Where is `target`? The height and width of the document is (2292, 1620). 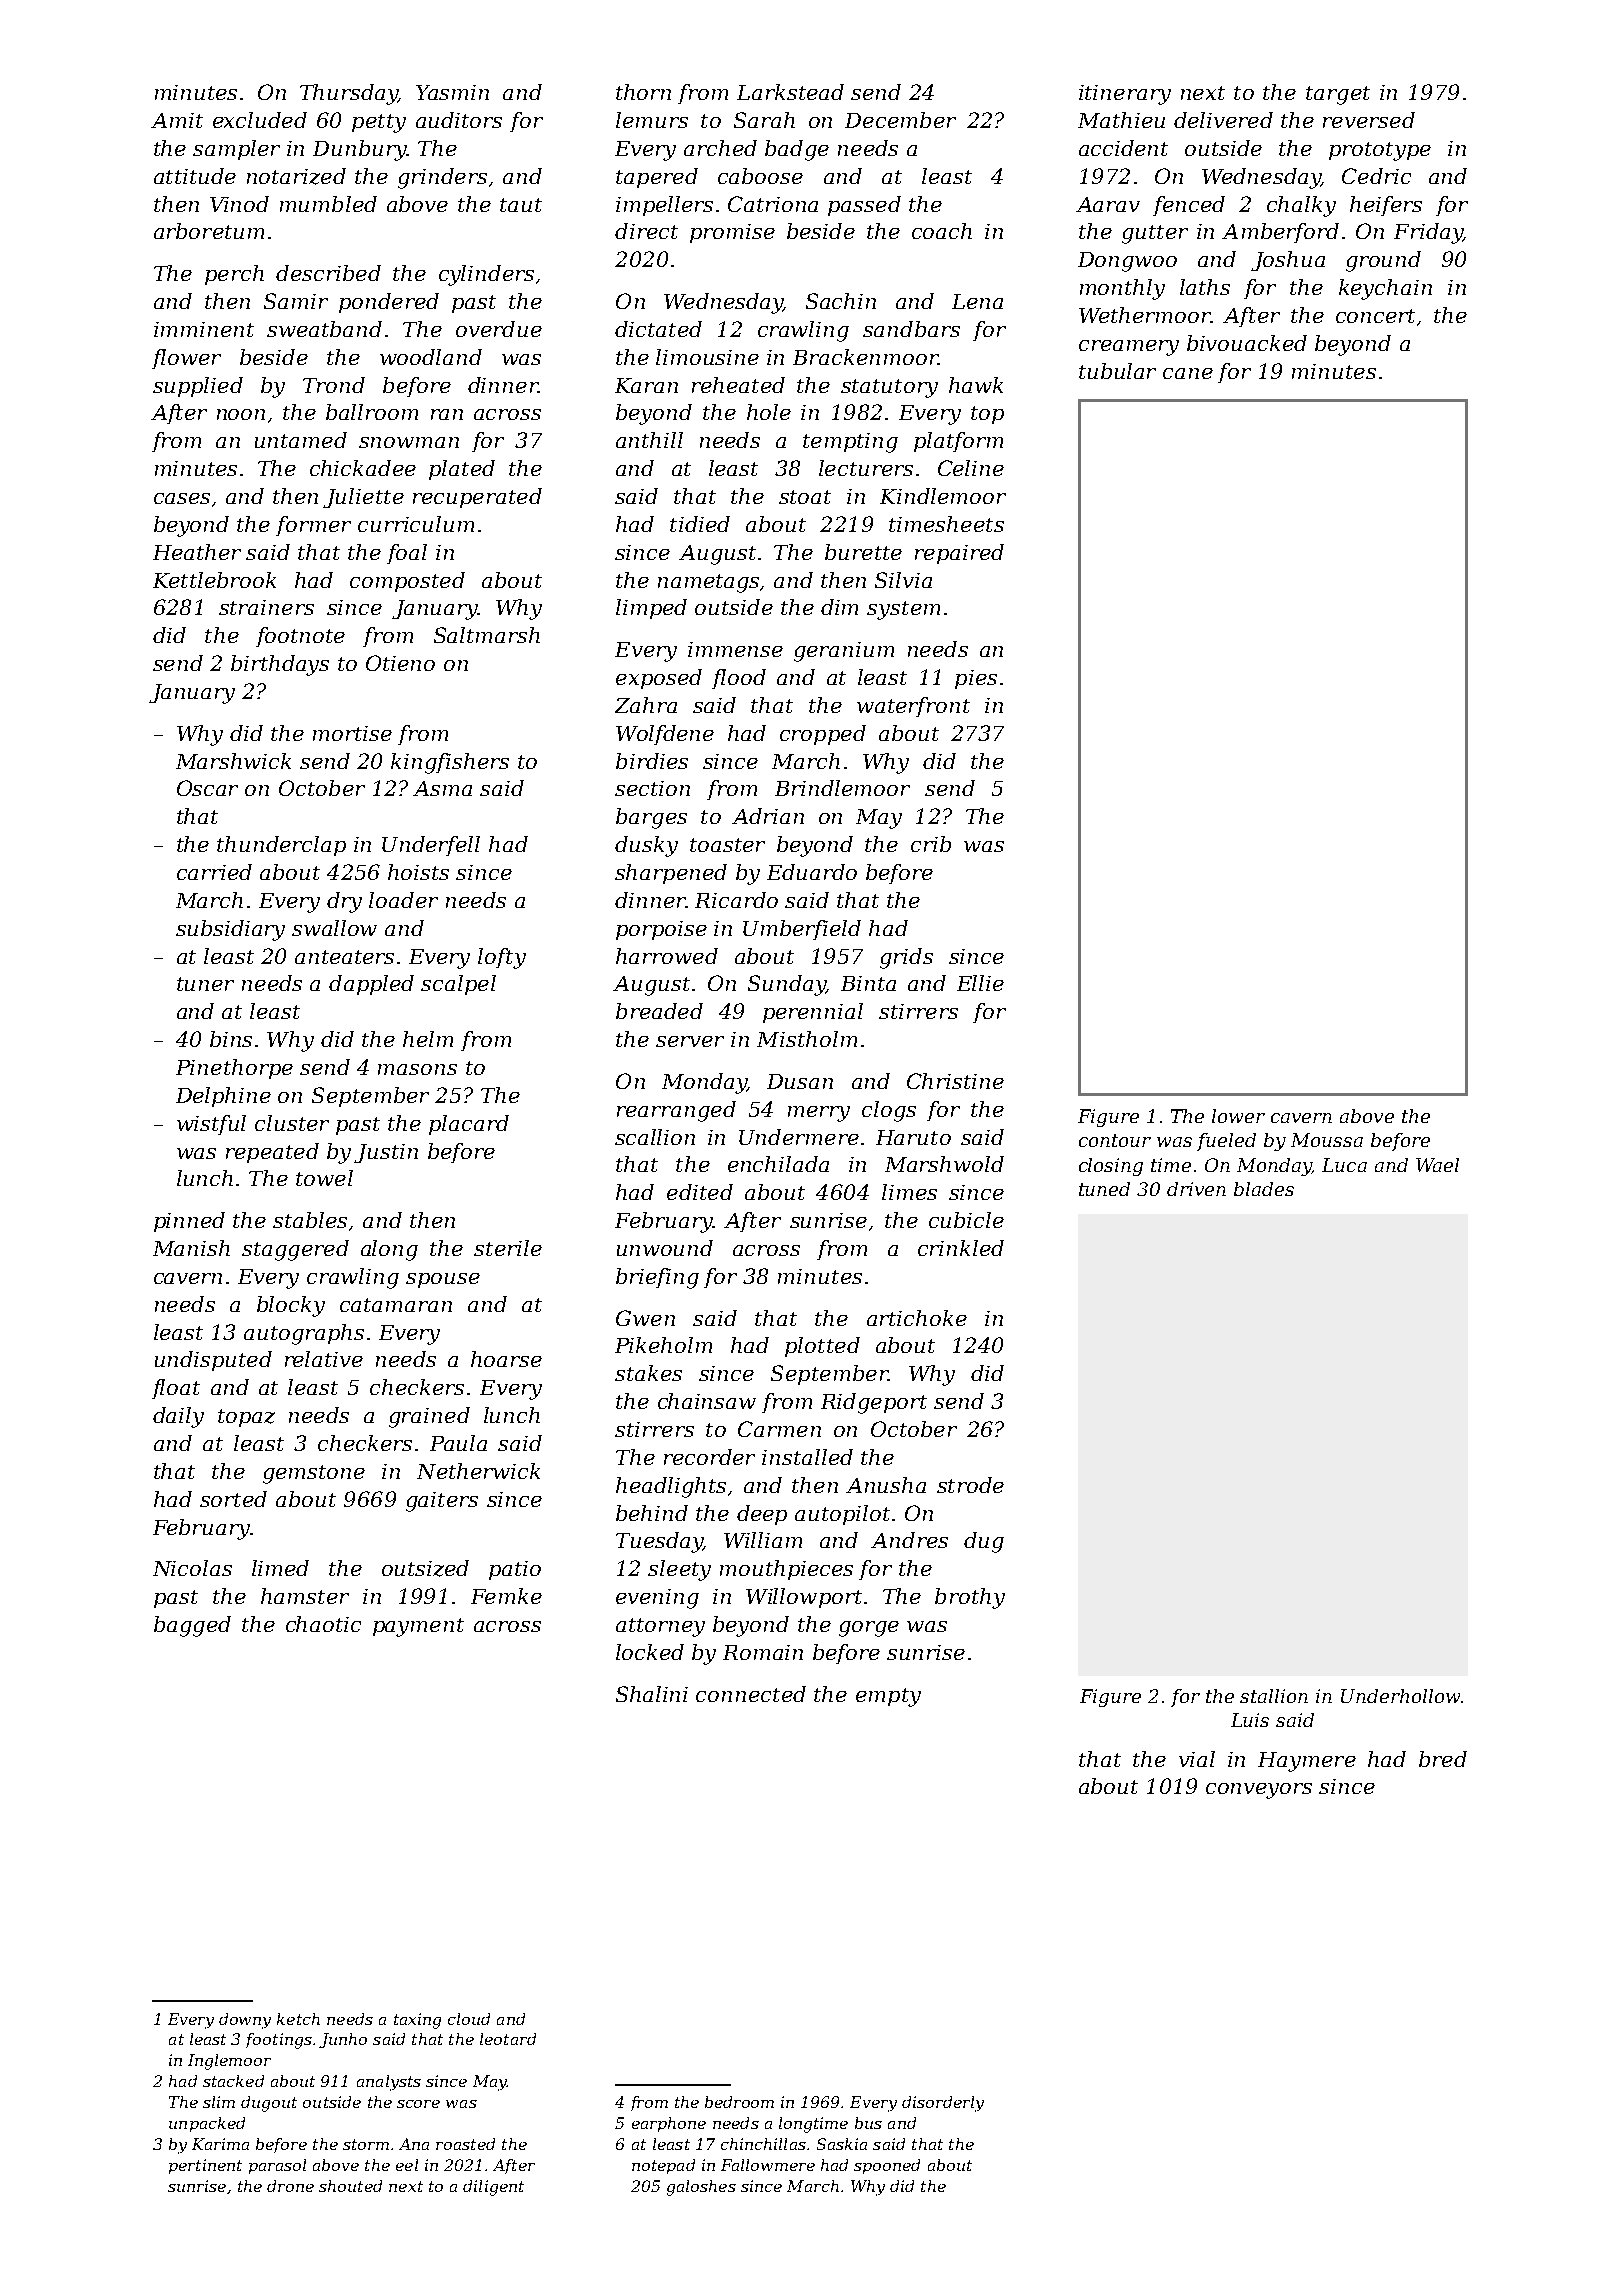 target is located at coordinates (1338, 95).
